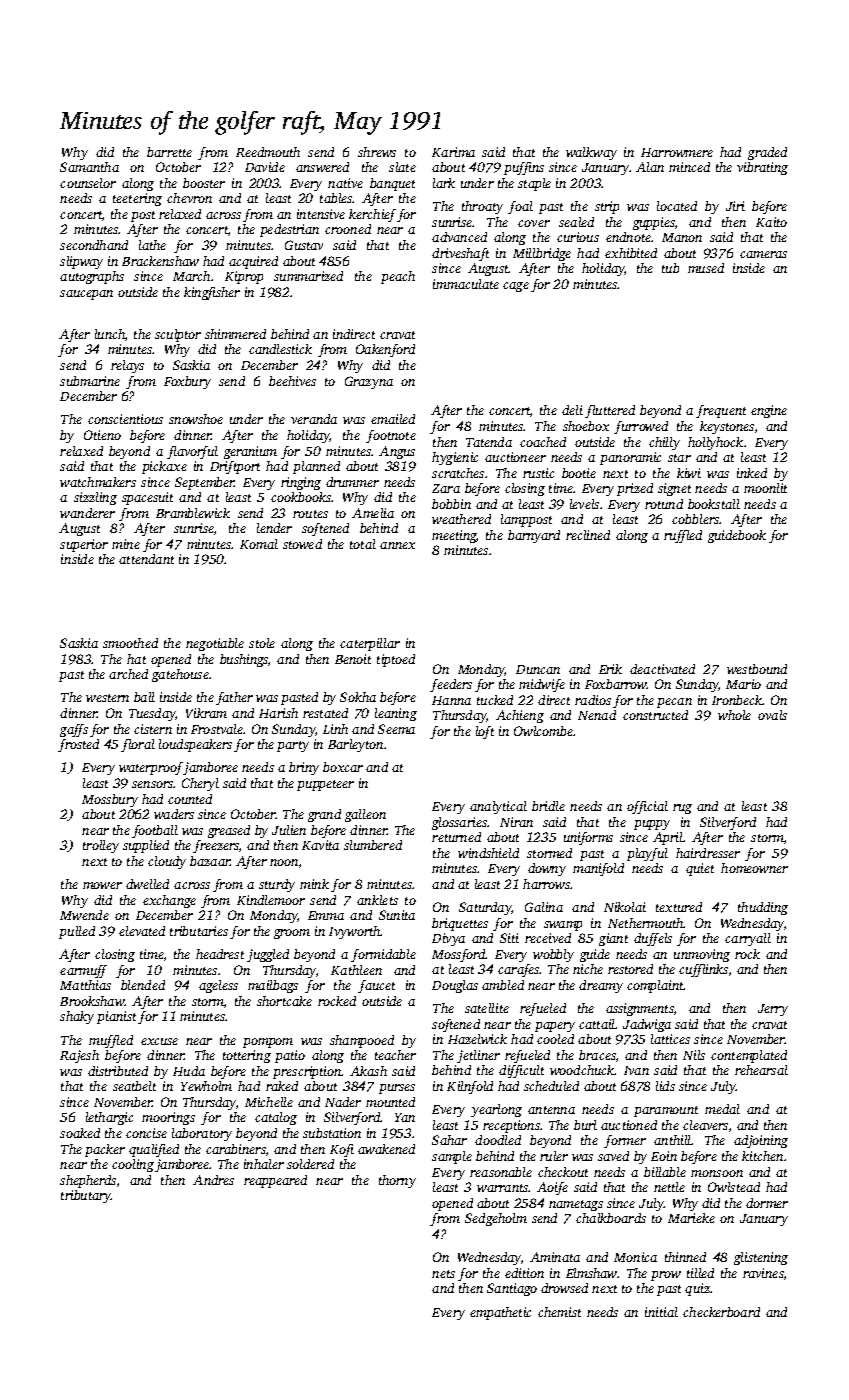 This screenshot has height=1400, width=849. What do you see at coordinates (292, 934) in the screenshot?
I see `groom` at bounding box center [292, 934].
